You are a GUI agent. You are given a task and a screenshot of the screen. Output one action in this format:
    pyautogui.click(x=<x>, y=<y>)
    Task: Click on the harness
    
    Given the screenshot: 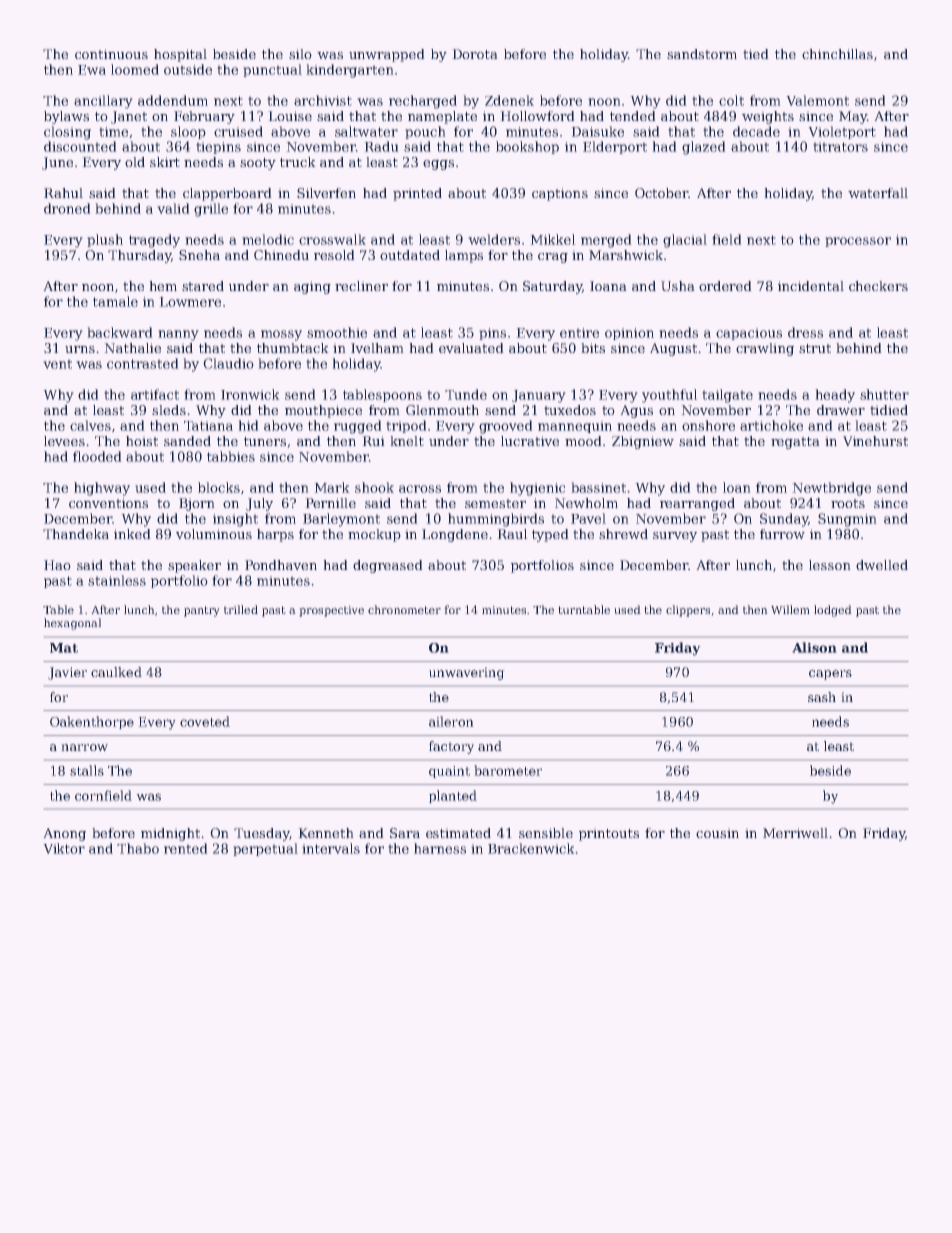 What is the action you would take?
    pyautogui.click(x=440, y=848)
